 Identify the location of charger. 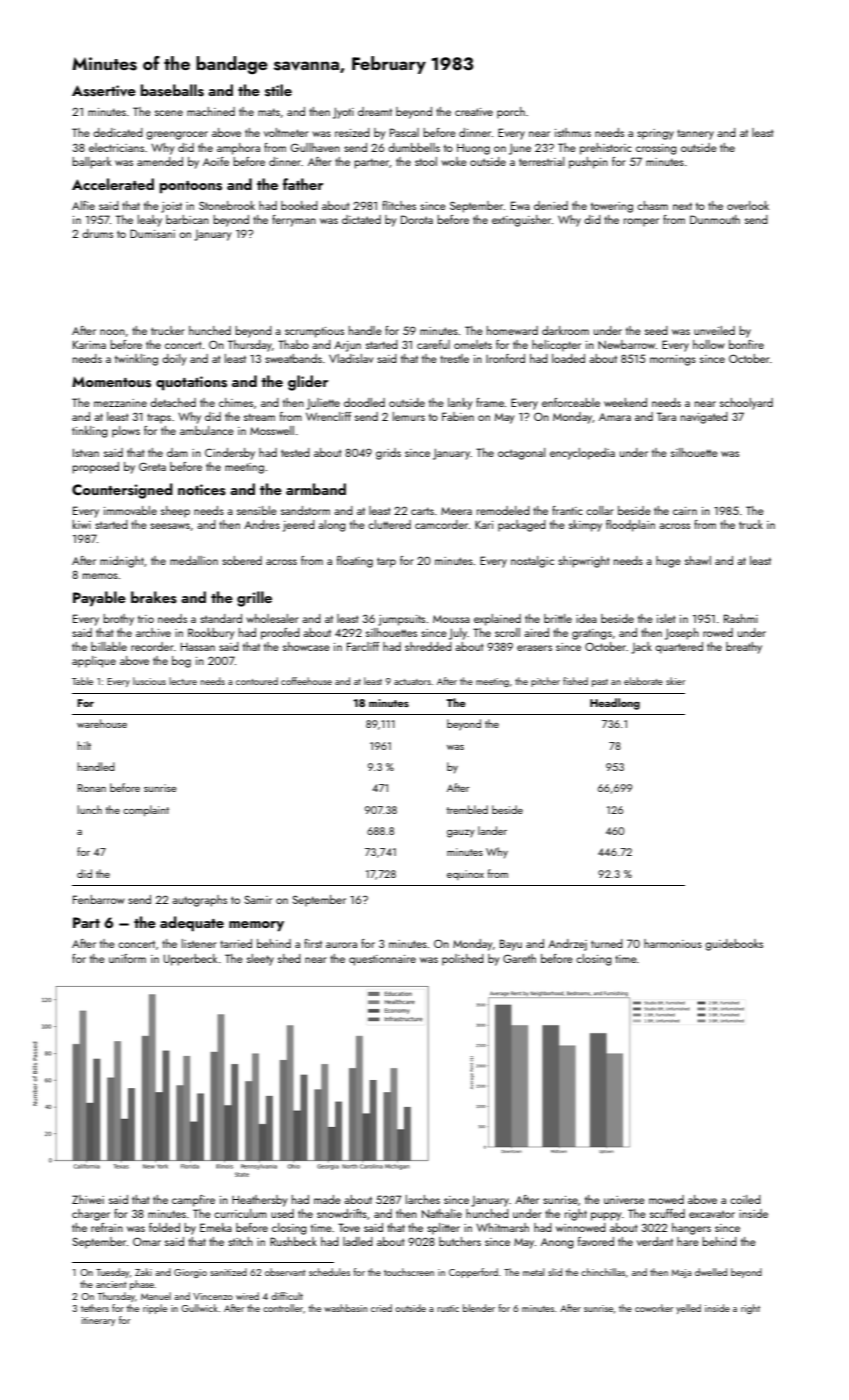
(91, 1215).
